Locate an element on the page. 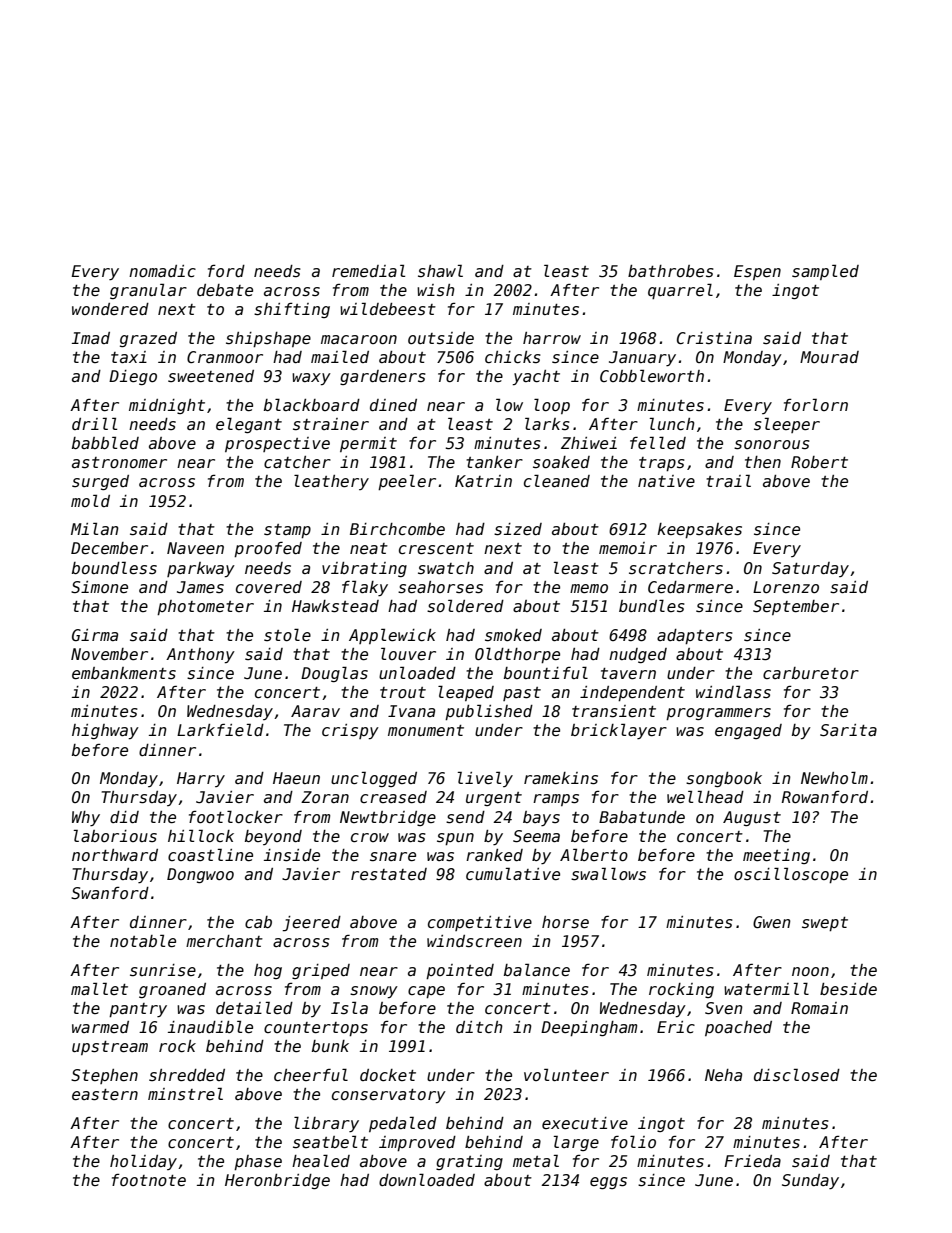 The height and width of the page is (1233, 952). Applewick is located at coordinates (392, 636).
